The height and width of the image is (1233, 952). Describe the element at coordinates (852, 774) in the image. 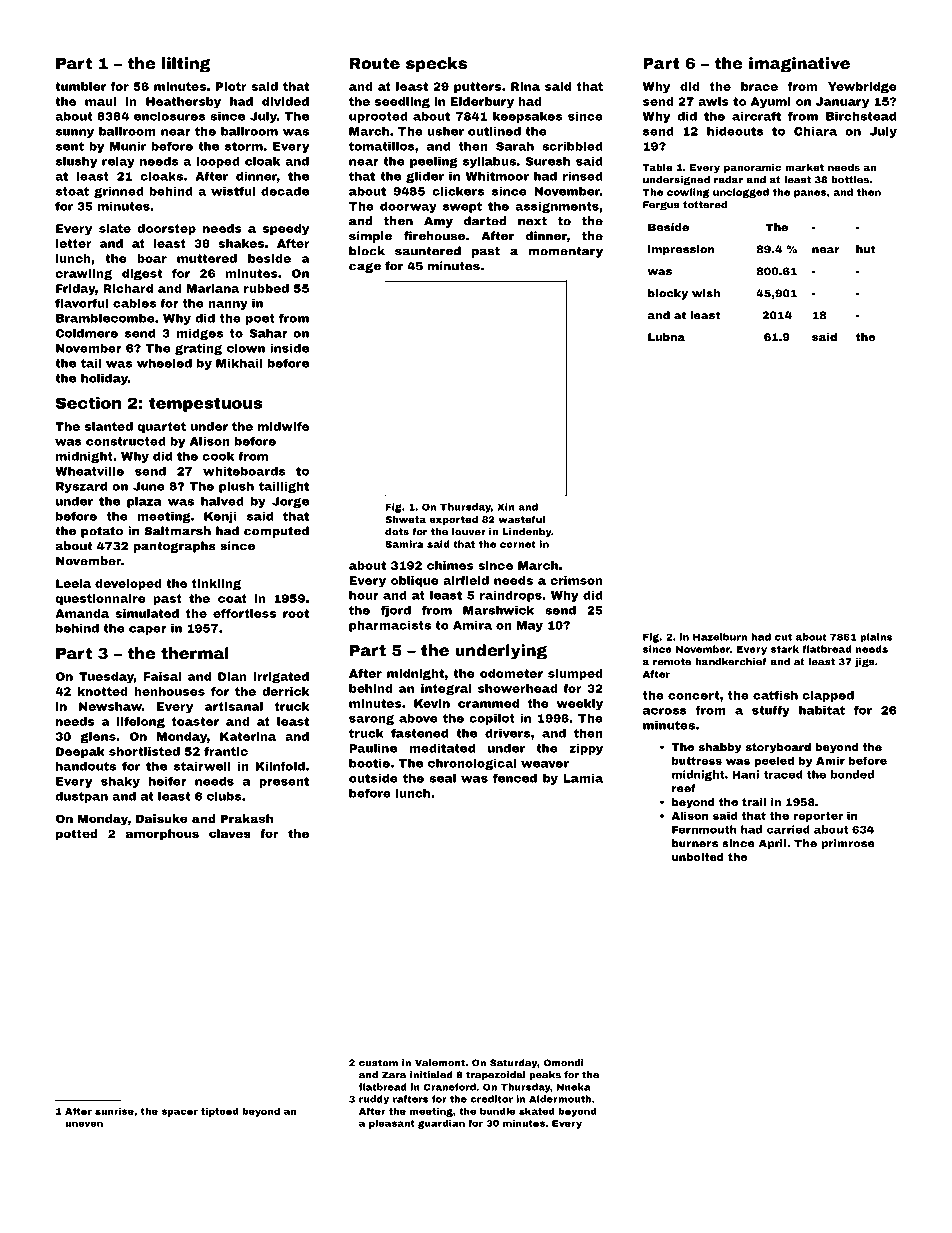

I see `bonded` at that location.
